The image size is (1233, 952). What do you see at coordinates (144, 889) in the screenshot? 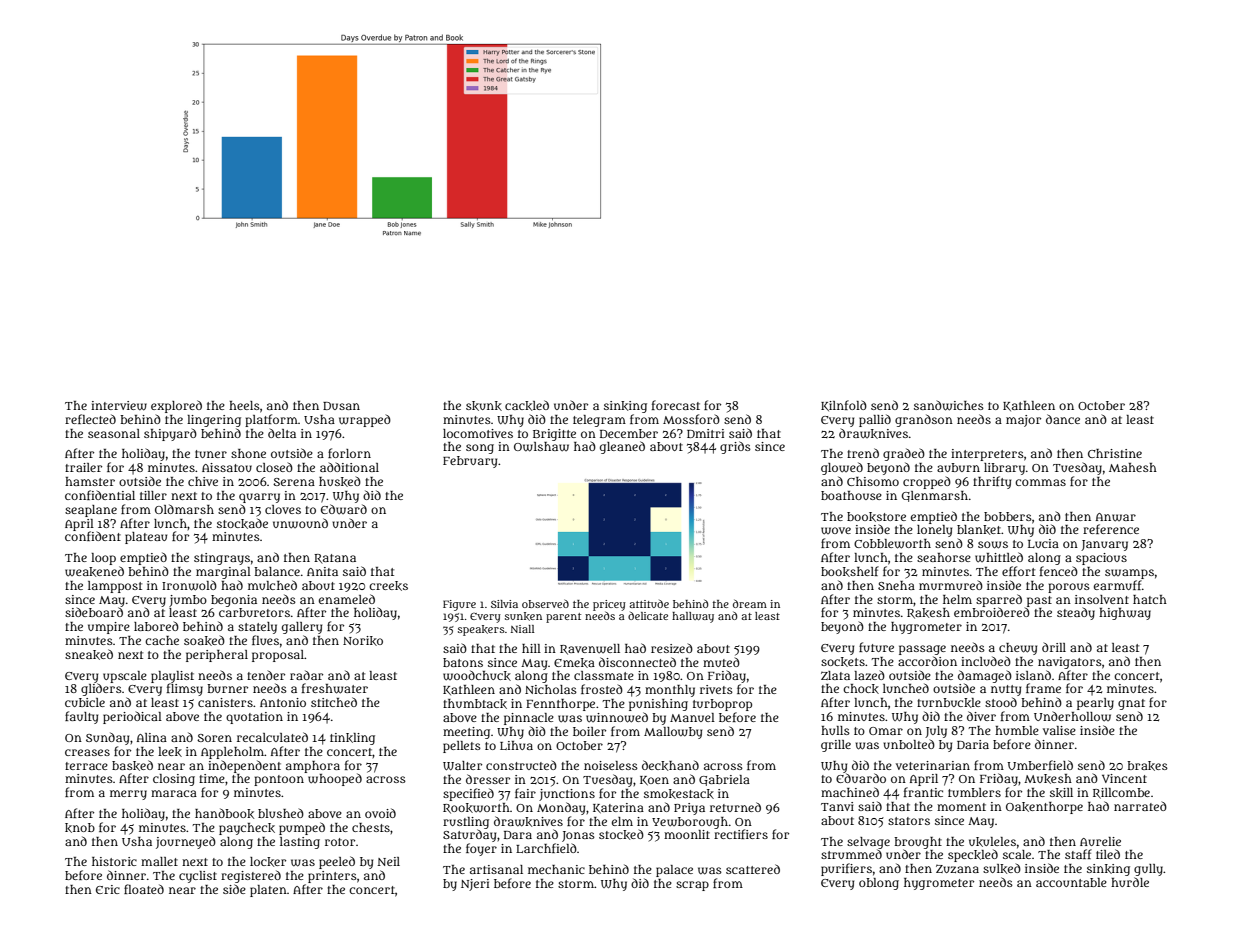
I see `floated` at bounding box center [144, 889].
